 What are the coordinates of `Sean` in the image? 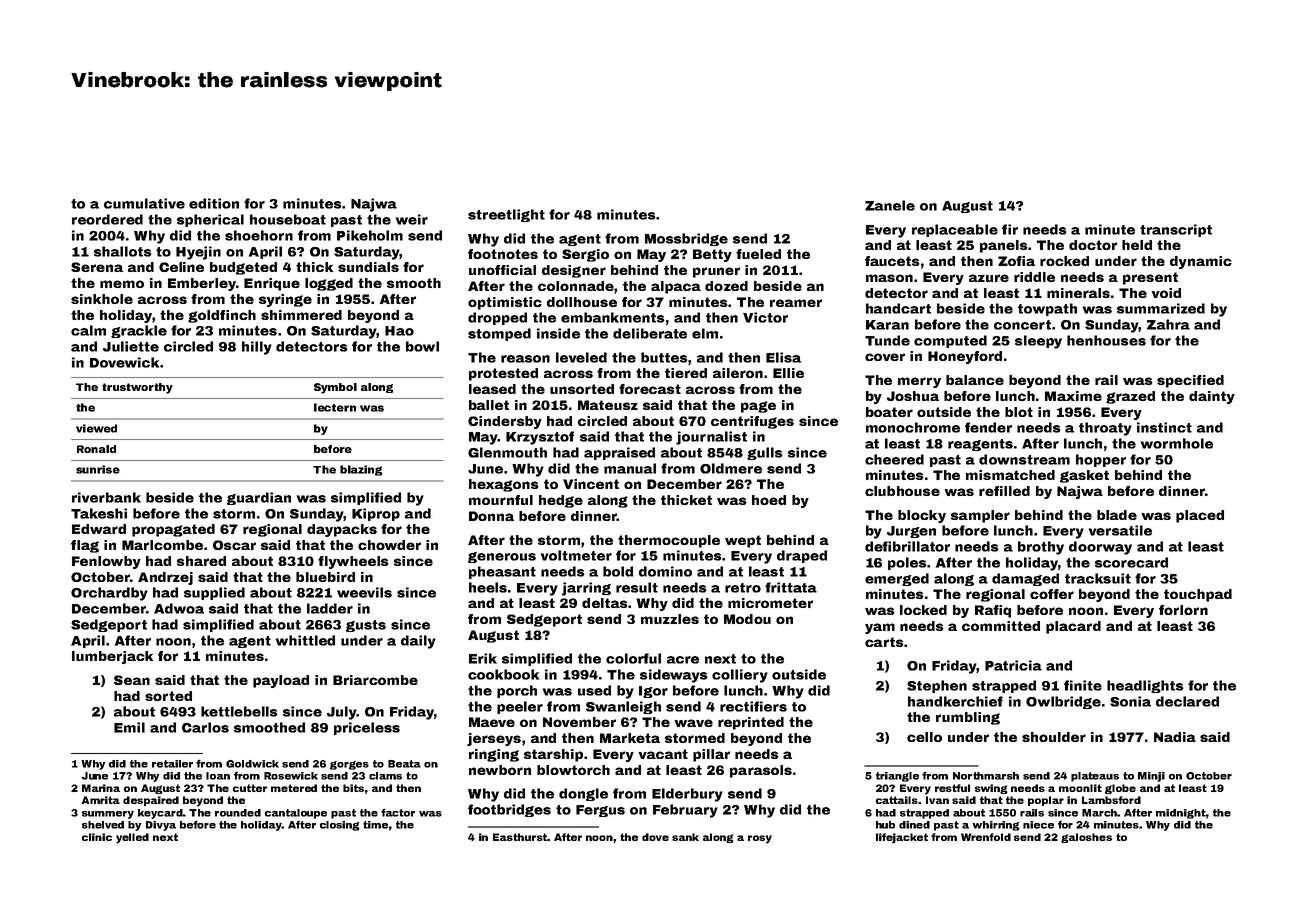 It's located at (132, 680).
